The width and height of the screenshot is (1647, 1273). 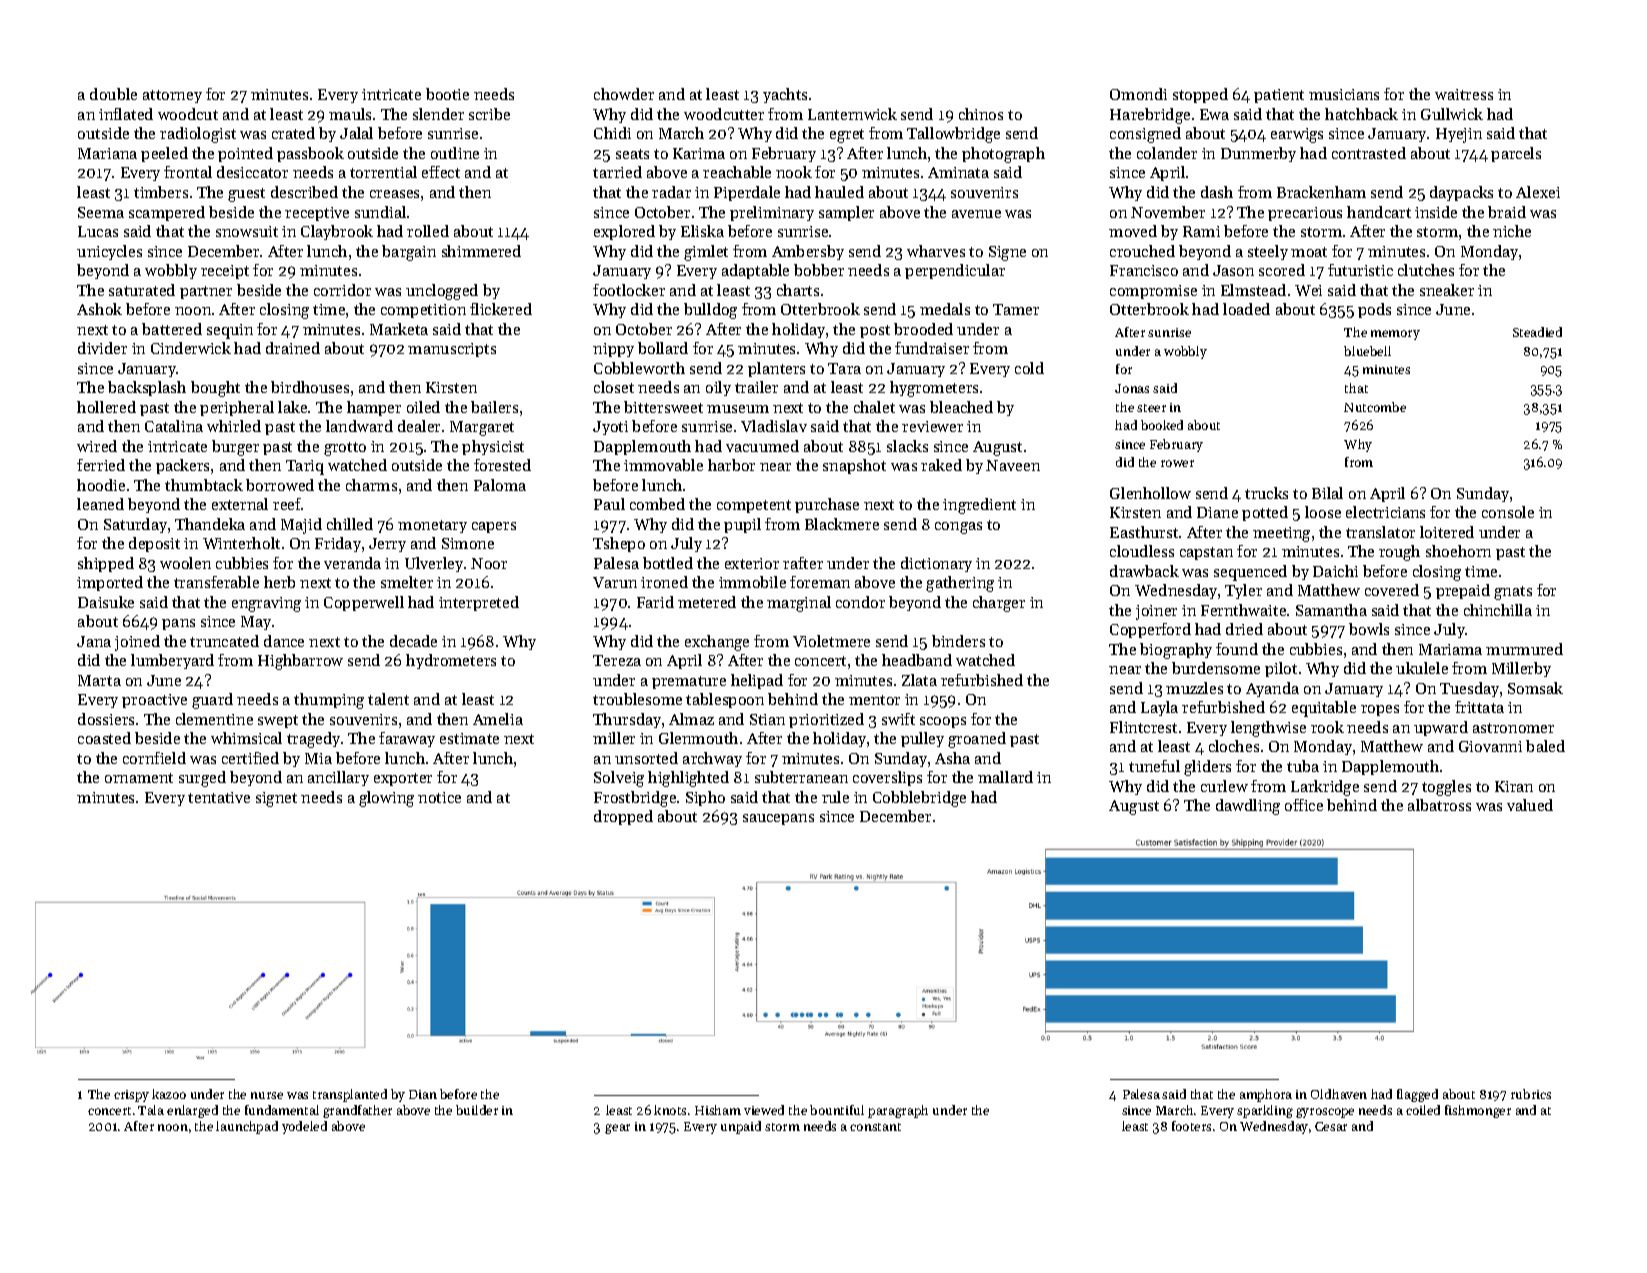 What do you see at coordinates (1327, 493) in the screenshot?
I see `Bilal` at bounding box center [1327, 493].
